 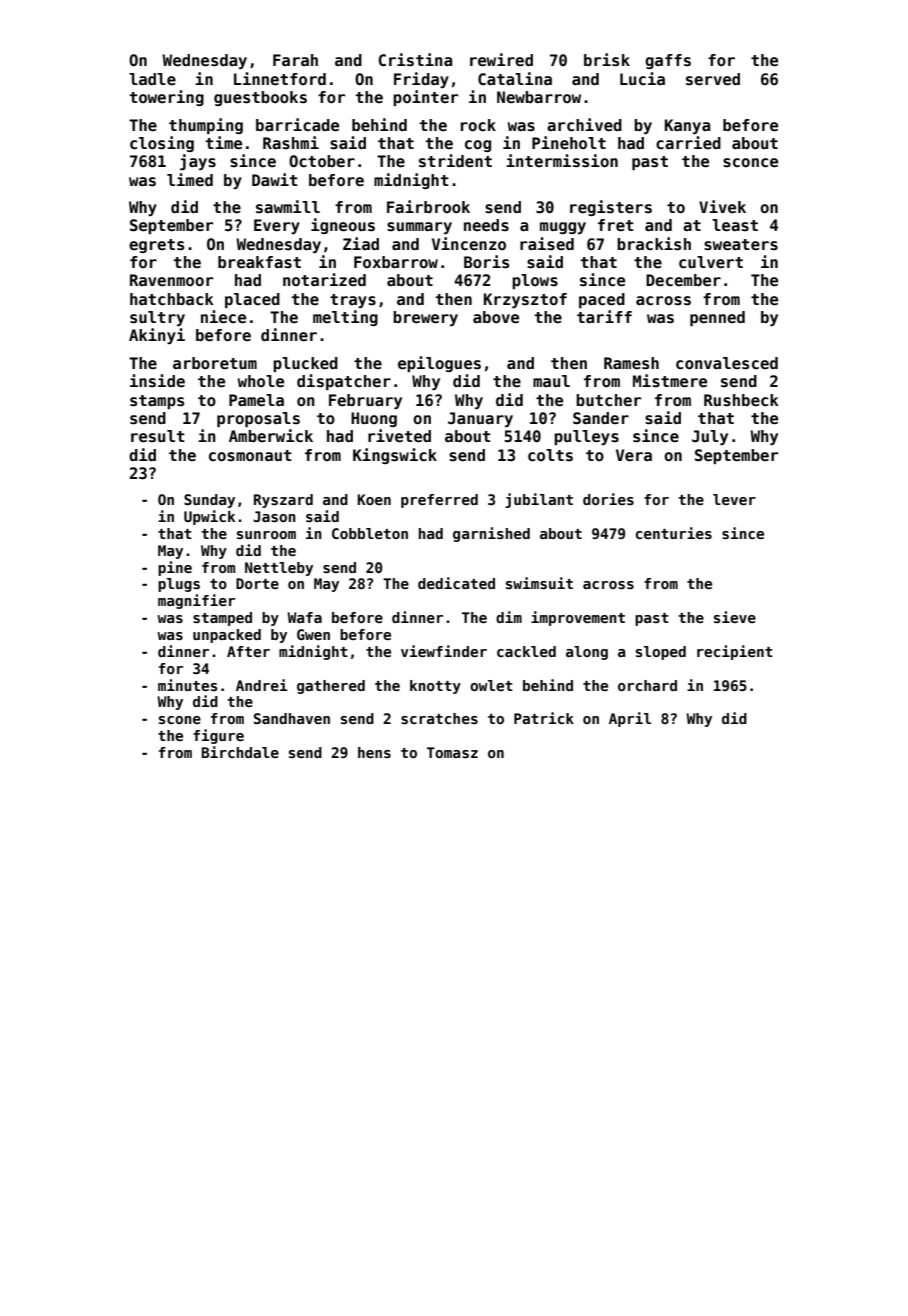 What do you see at coordinates (480, 419) in the screenshot?
I see `January` at bounding box center [480, 419].
